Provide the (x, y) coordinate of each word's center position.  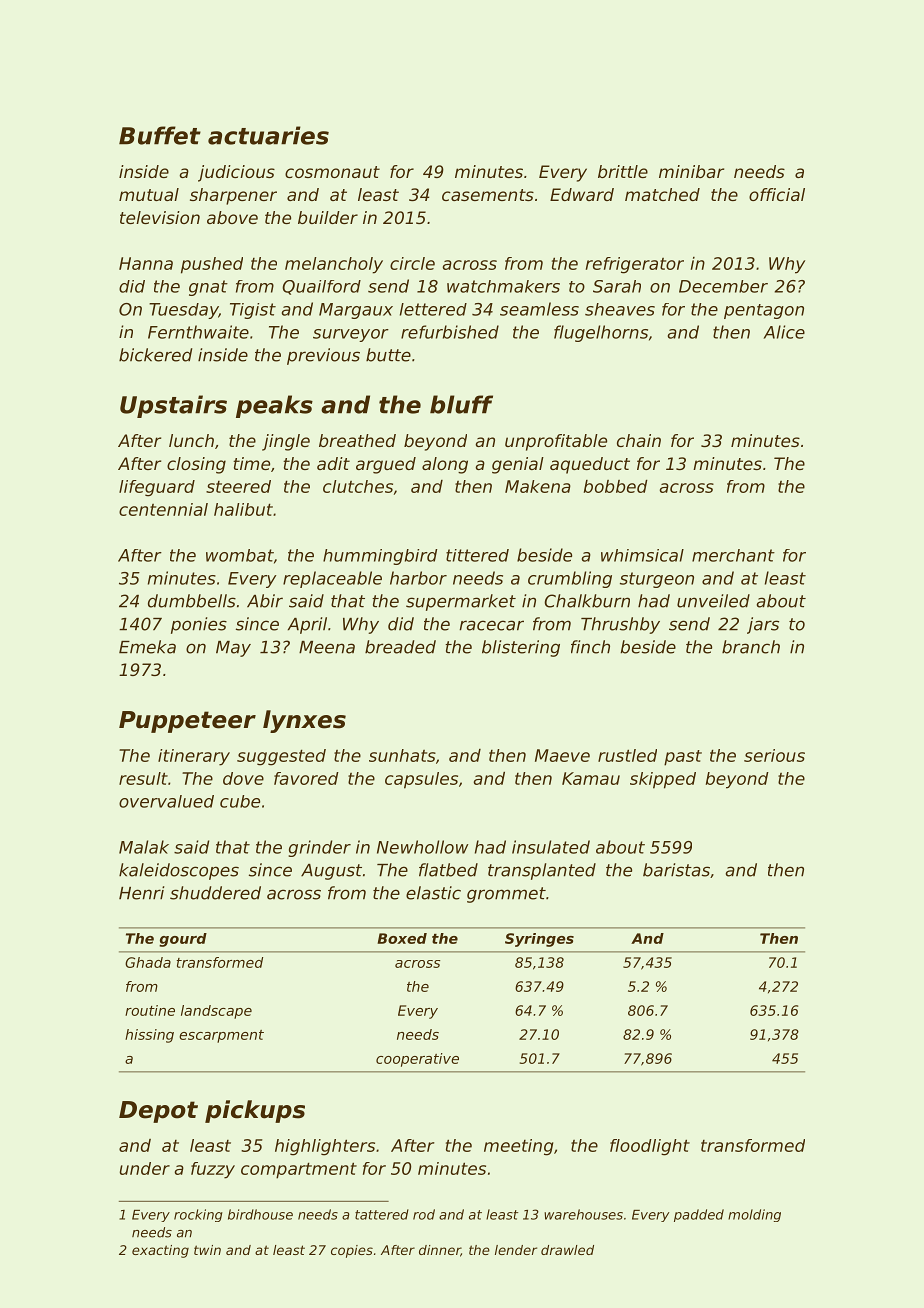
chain (639, 440)
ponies (199, 625)
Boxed (402, 938)
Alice (784, 332)
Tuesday (183, 311)
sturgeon (657, 580)
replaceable (332, 579)
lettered (433, 309)
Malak (144, 847)
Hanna (146, 263)
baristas (676, 870)
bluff (461, 404)
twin (207, 1250)
